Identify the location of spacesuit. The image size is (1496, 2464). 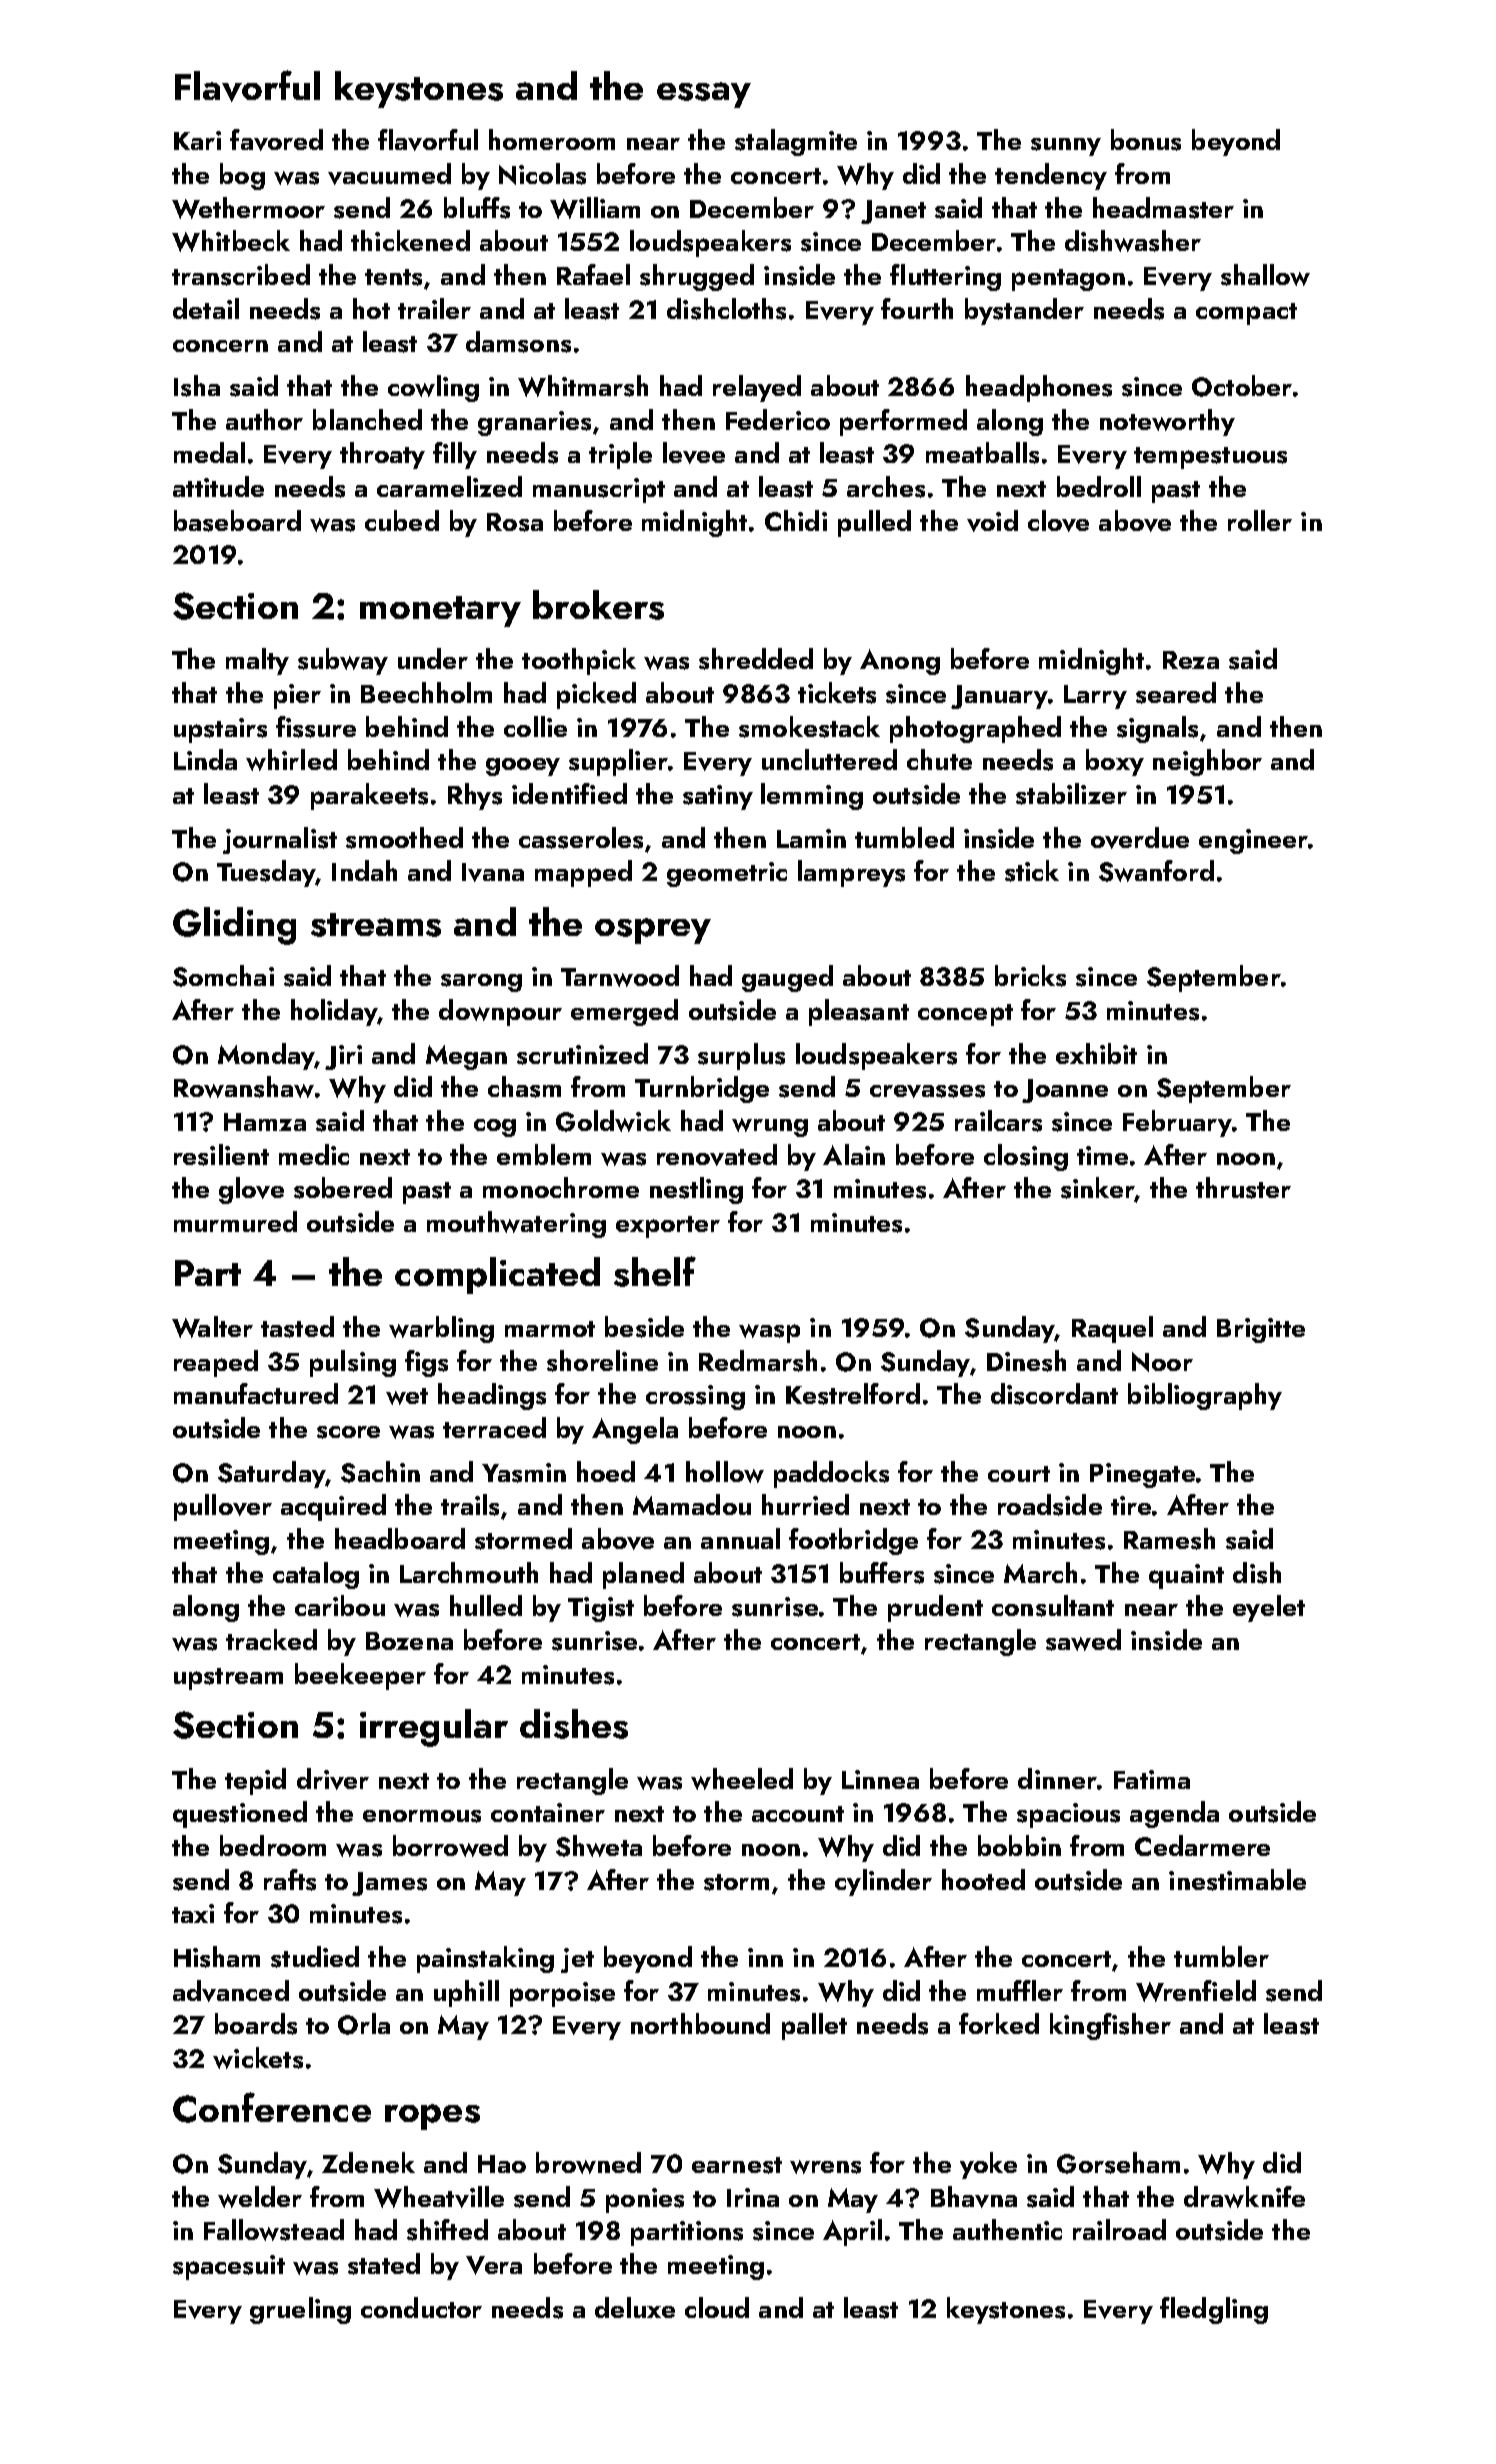
(229, 2267).
